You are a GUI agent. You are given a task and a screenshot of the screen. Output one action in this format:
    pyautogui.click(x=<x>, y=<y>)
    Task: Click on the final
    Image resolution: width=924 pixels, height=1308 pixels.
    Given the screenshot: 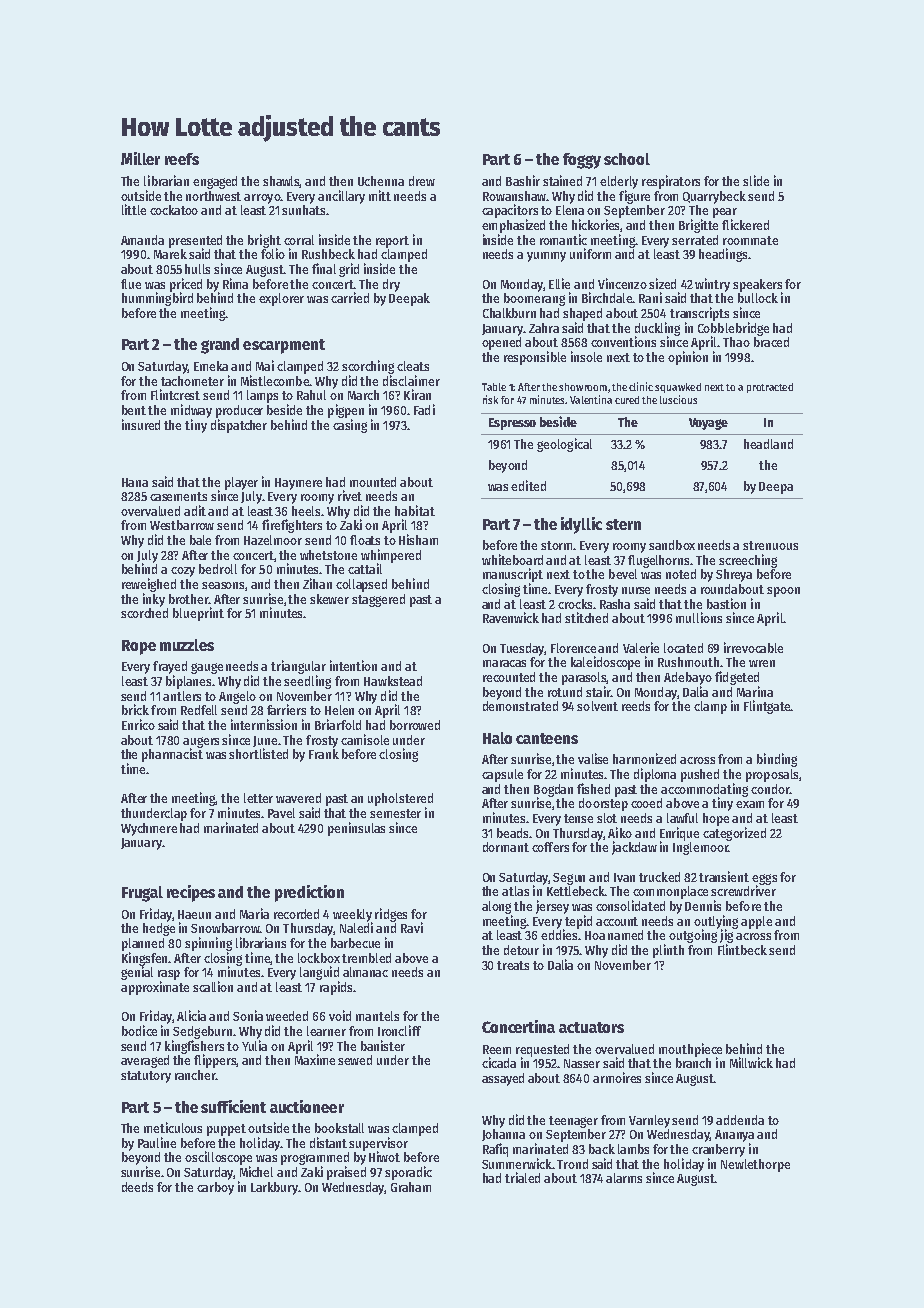 What is the action you would take?
    pyautogui.click(x=324, y=268)
